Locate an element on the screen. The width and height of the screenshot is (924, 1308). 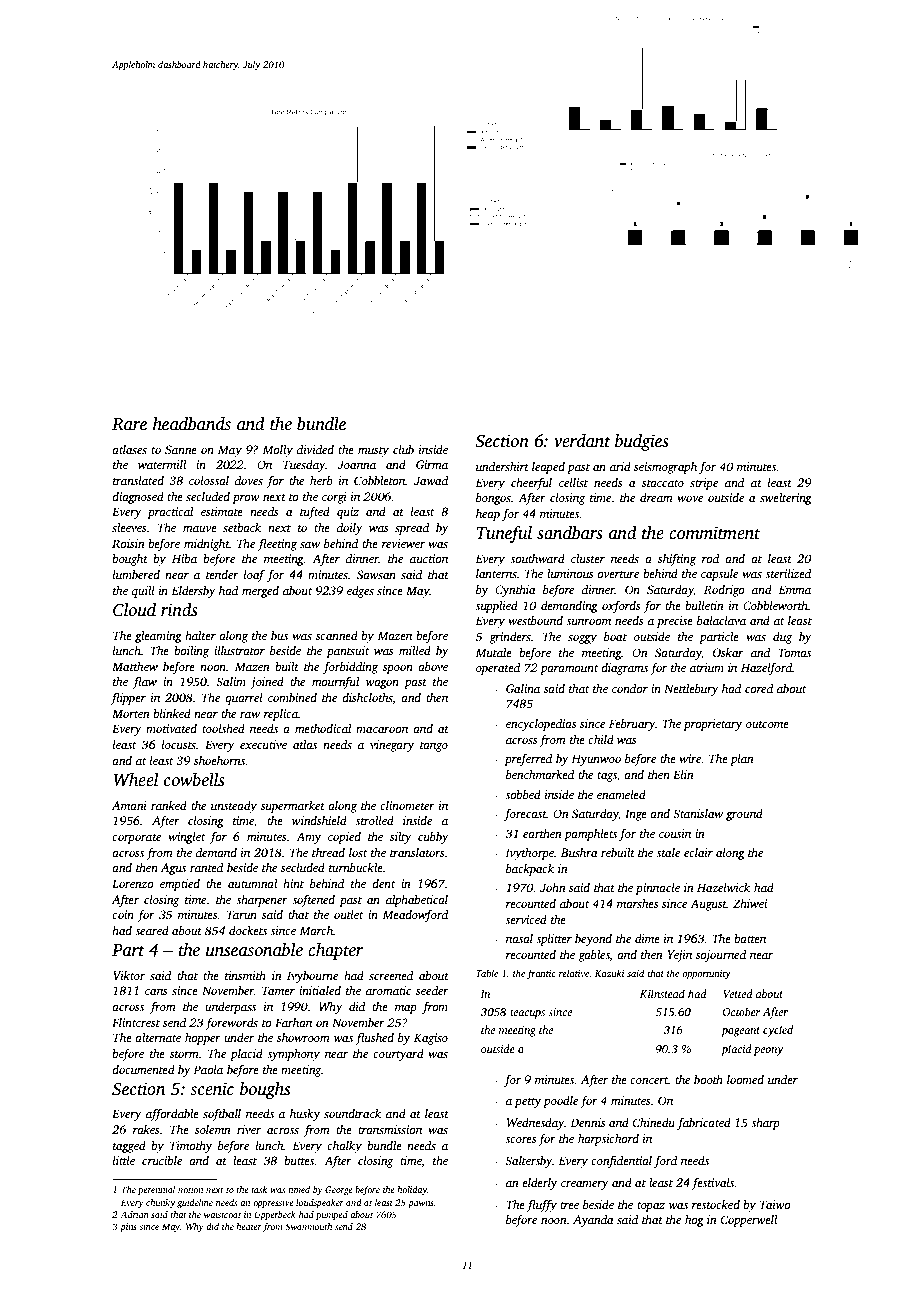
budgies is located at coordinates (642, 442).
